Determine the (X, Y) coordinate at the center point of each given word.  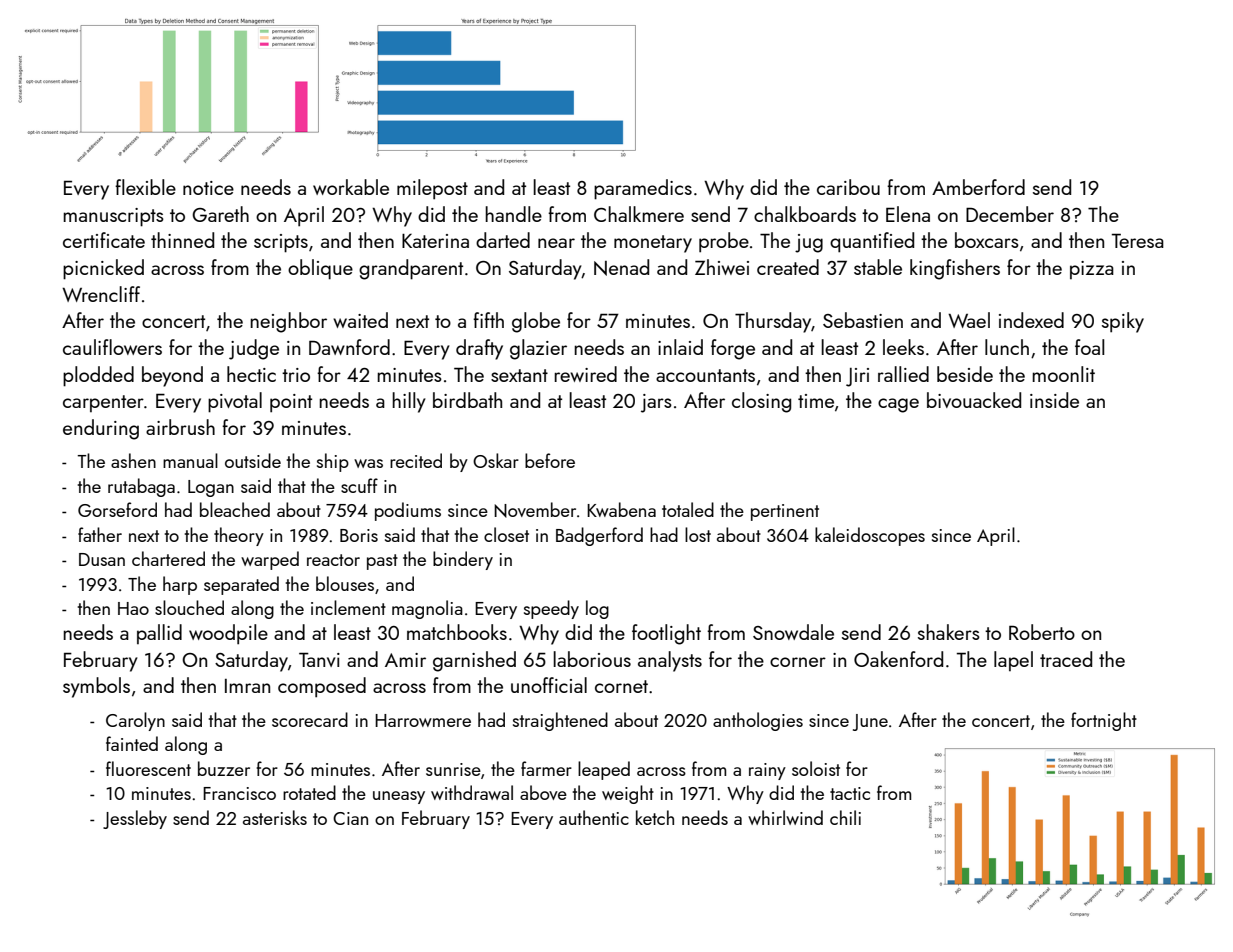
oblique (320, 269)
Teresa (1138, 240)
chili (845, 817)
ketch (655, 817)
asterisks (275, 817)
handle (513, 214)
